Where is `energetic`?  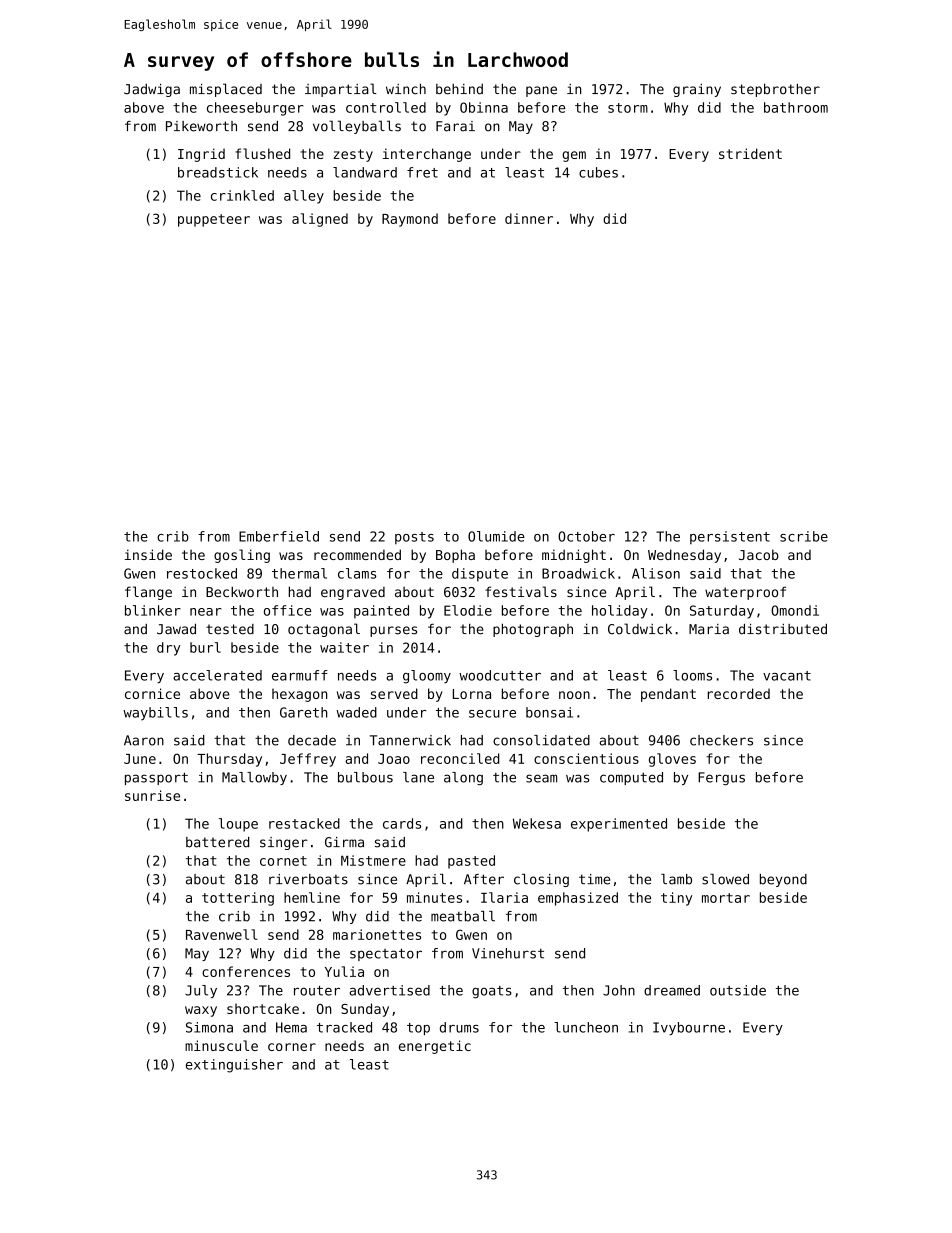
energetic is located at coordinates (435, 1047).
